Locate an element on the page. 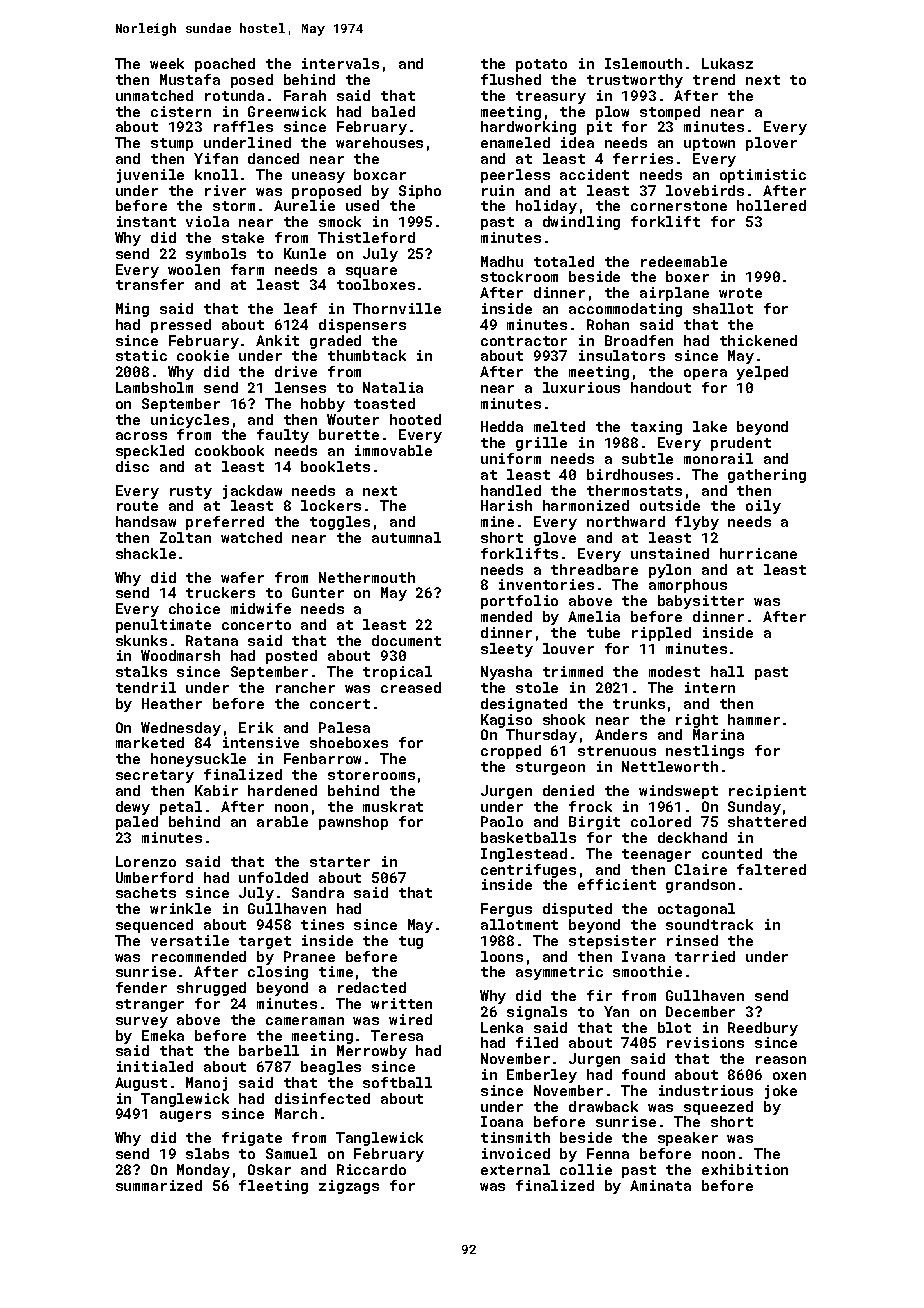 This page has width=924, height=1308. truckers is located at coordinates (220, 592).
